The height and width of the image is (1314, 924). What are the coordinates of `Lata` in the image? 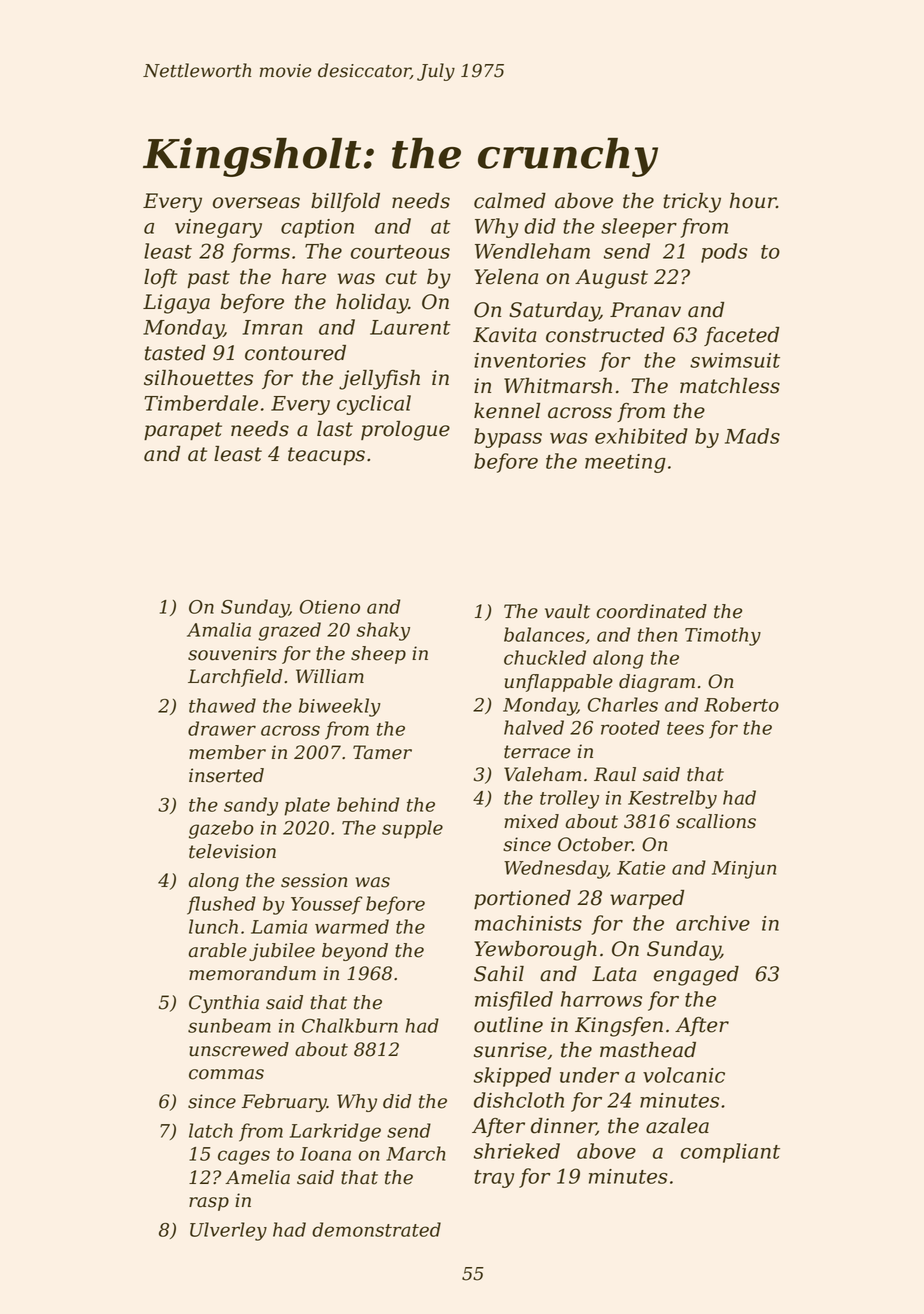 It's located at (614, 974).
